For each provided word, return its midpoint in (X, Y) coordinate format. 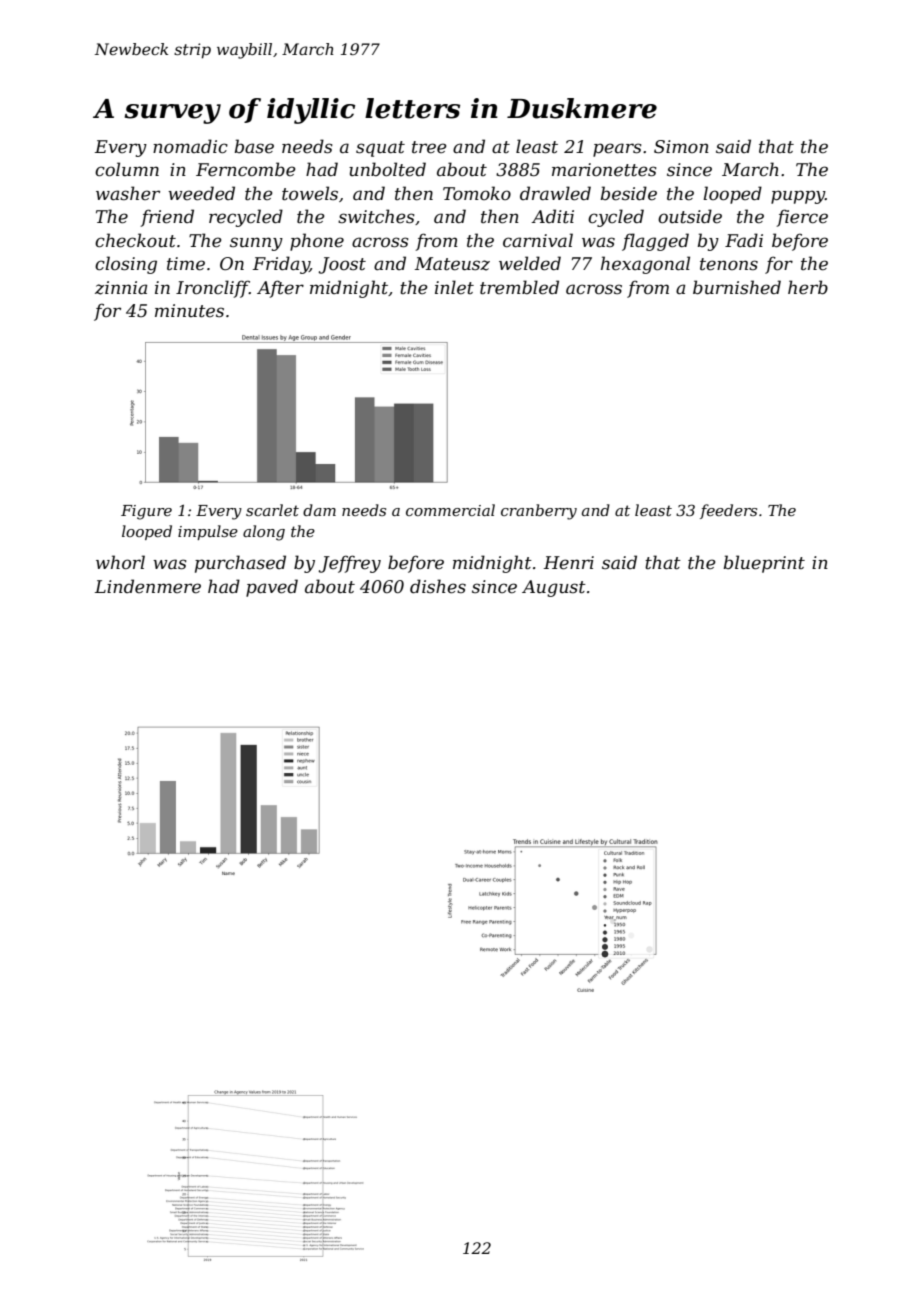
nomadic (190, 146)
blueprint (764, 564)
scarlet (272, 510)
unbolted (387, 169)
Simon (681, 147)
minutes (189, 311)
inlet (454, 287)
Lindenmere (148, 586)
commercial (450, 510)
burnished (737, 287)
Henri (569, 563)
